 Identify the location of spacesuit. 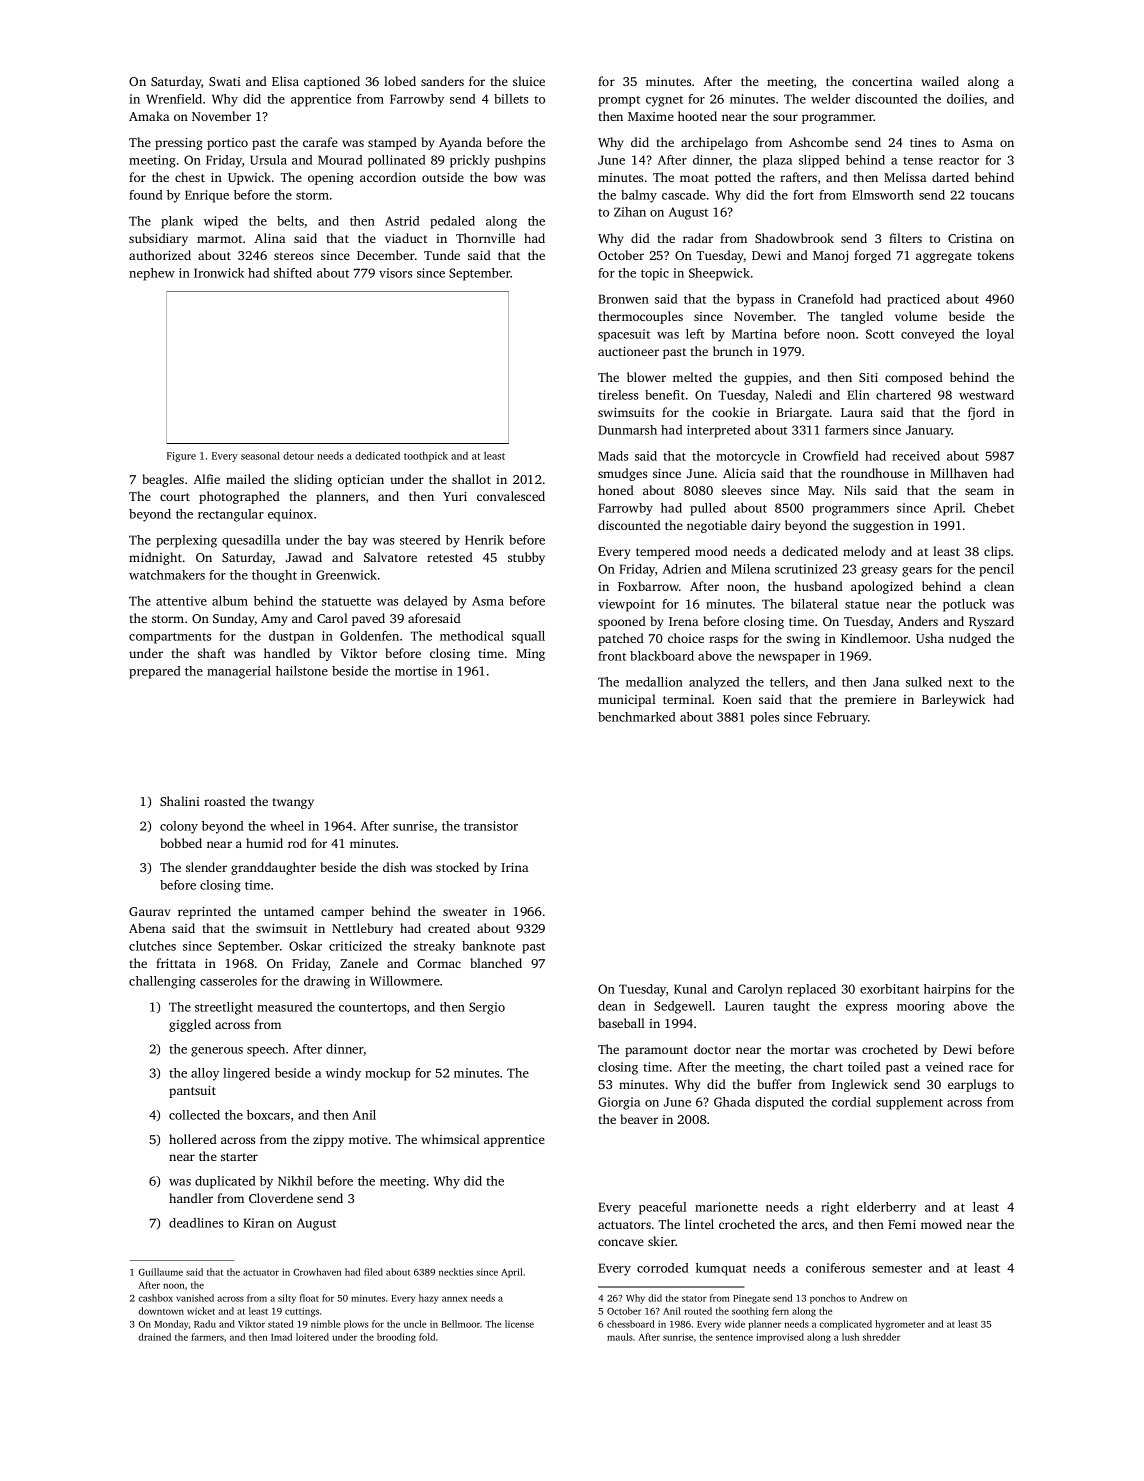
(624, 335).
